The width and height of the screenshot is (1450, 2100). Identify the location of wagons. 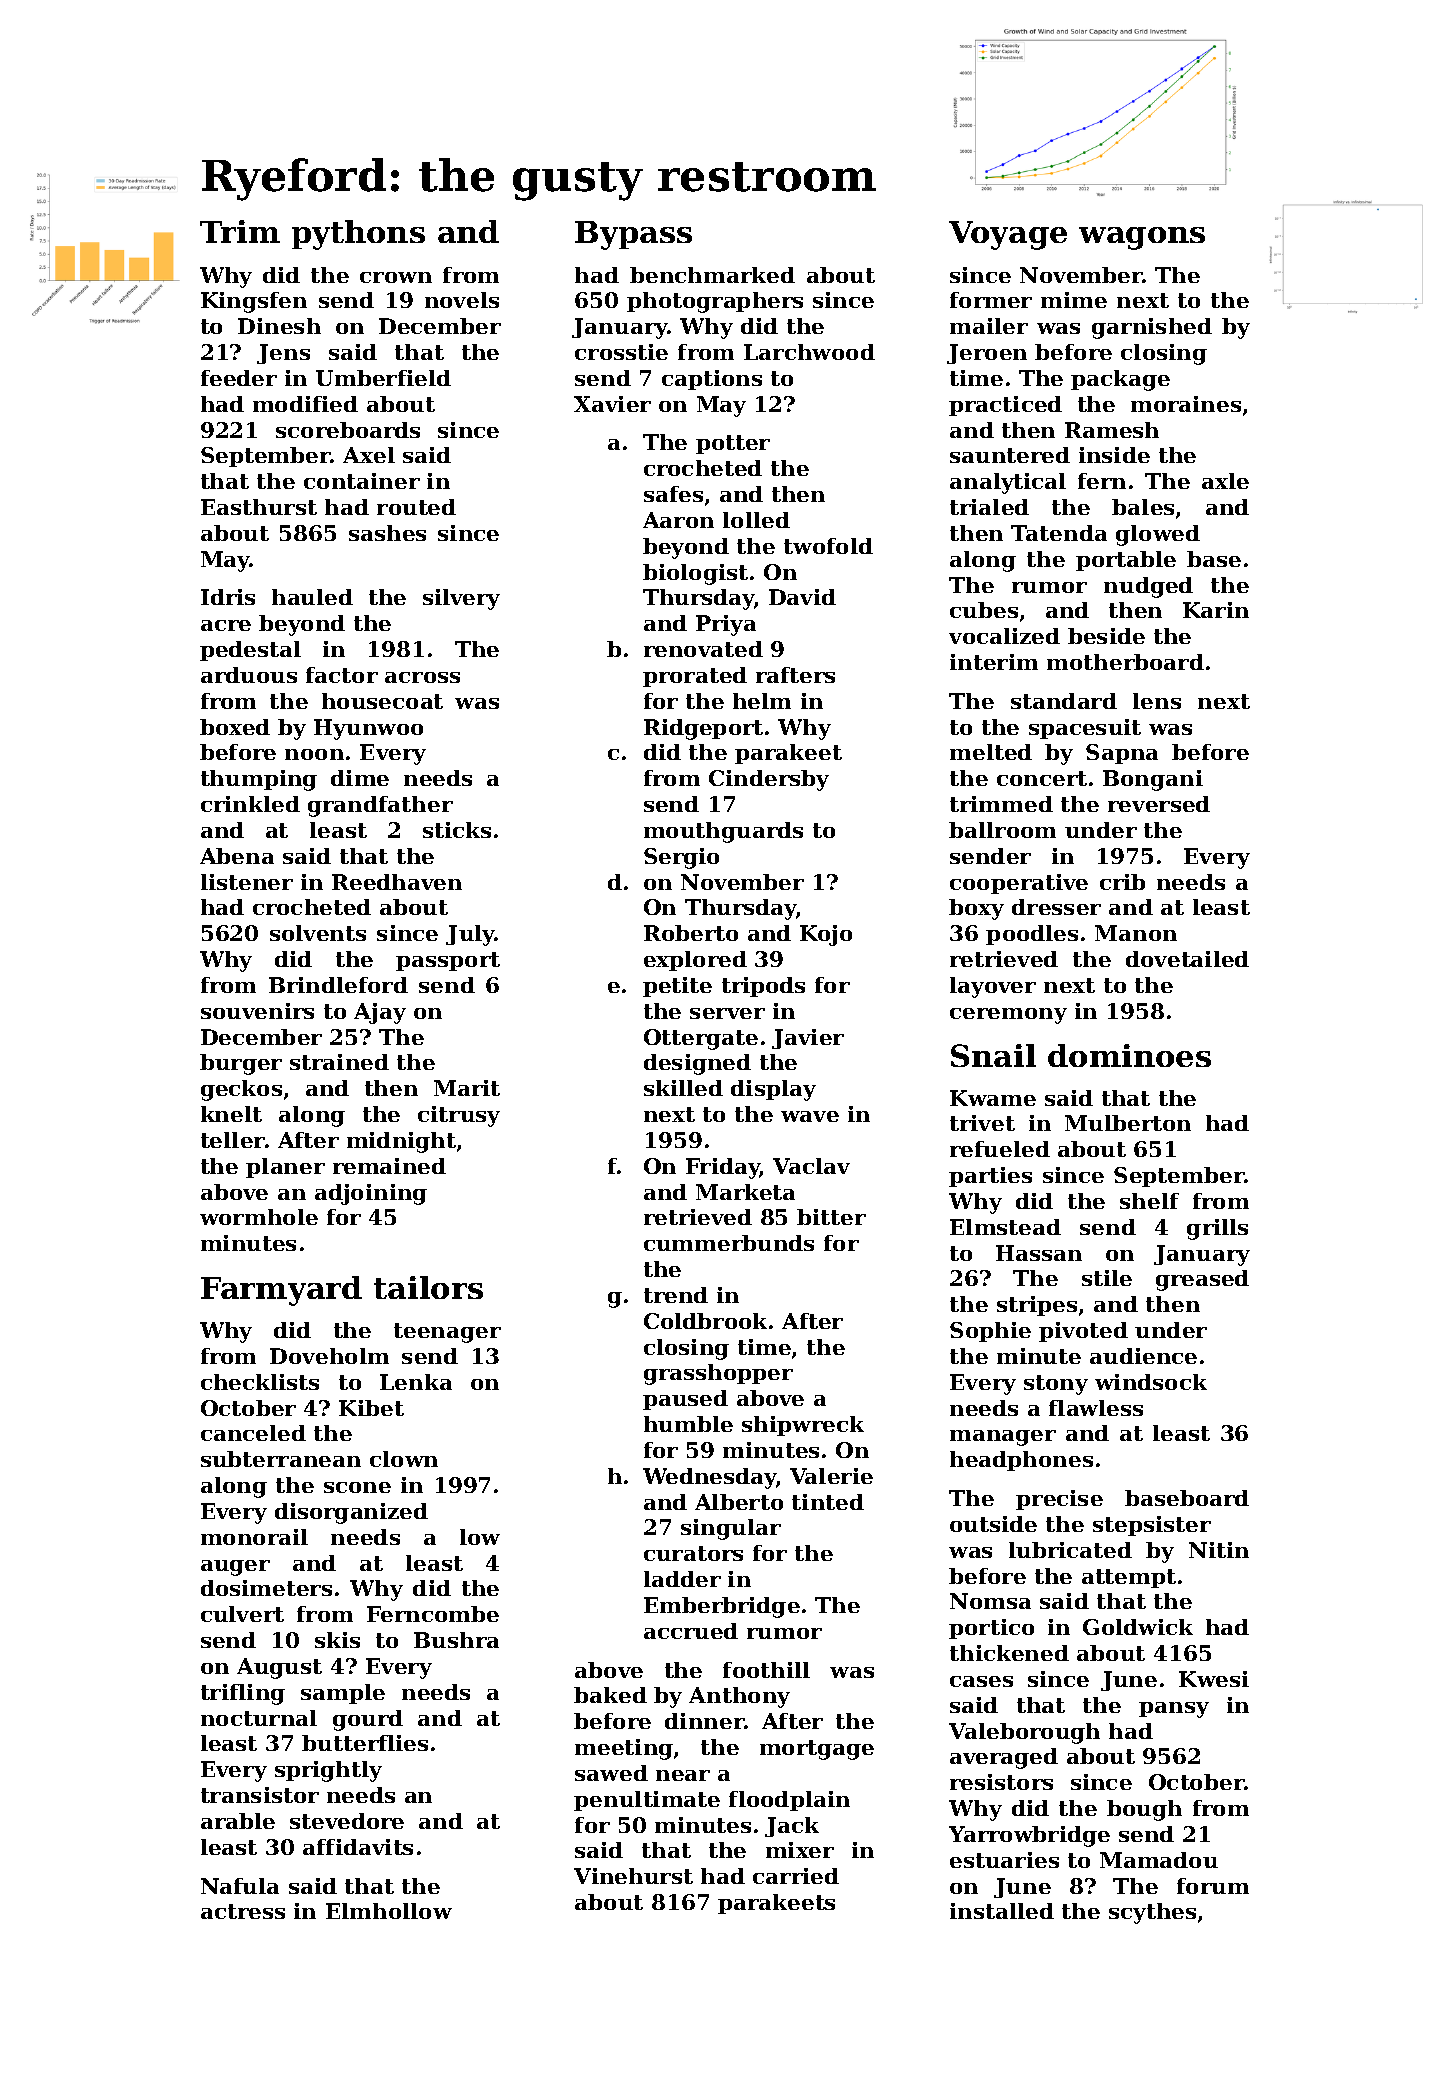
(1142, 238).
